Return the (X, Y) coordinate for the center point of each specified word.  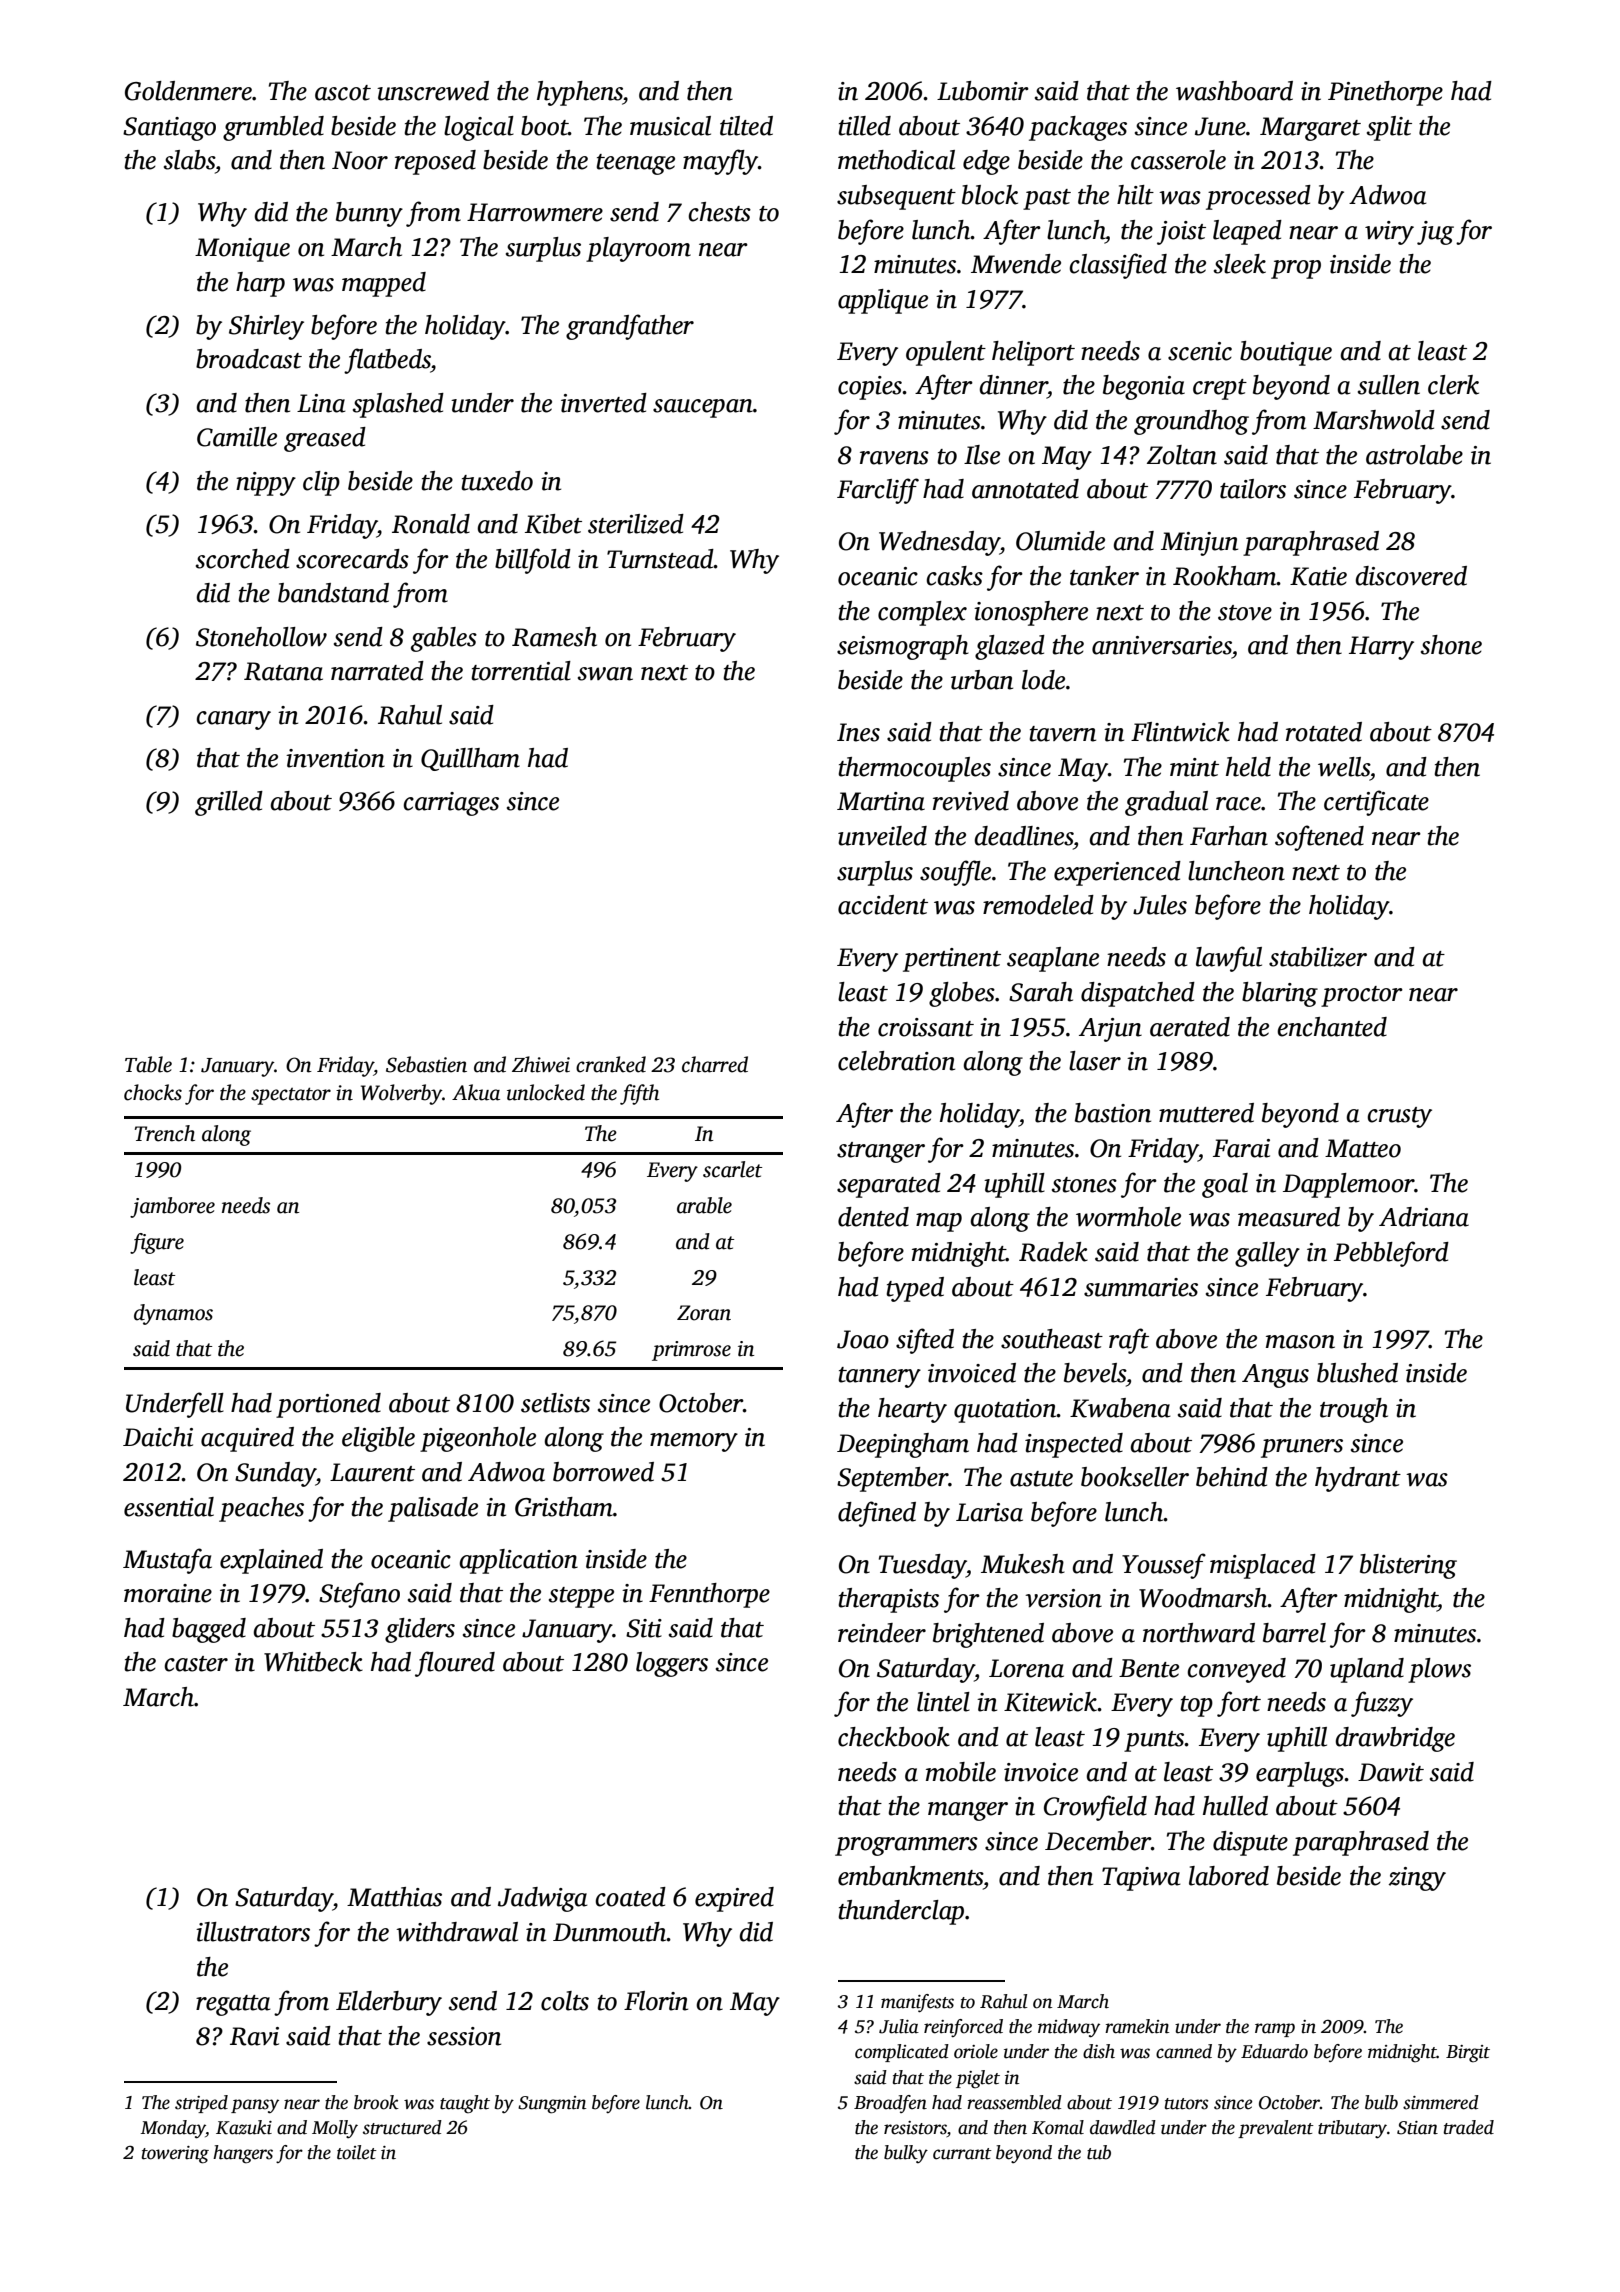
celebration (896, 1061)
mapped (384, 284)
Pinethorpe (1385, 93)
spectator (291, 1096)
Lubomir (983, 91)
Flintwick (1180, 732)
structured (402, 2127)
